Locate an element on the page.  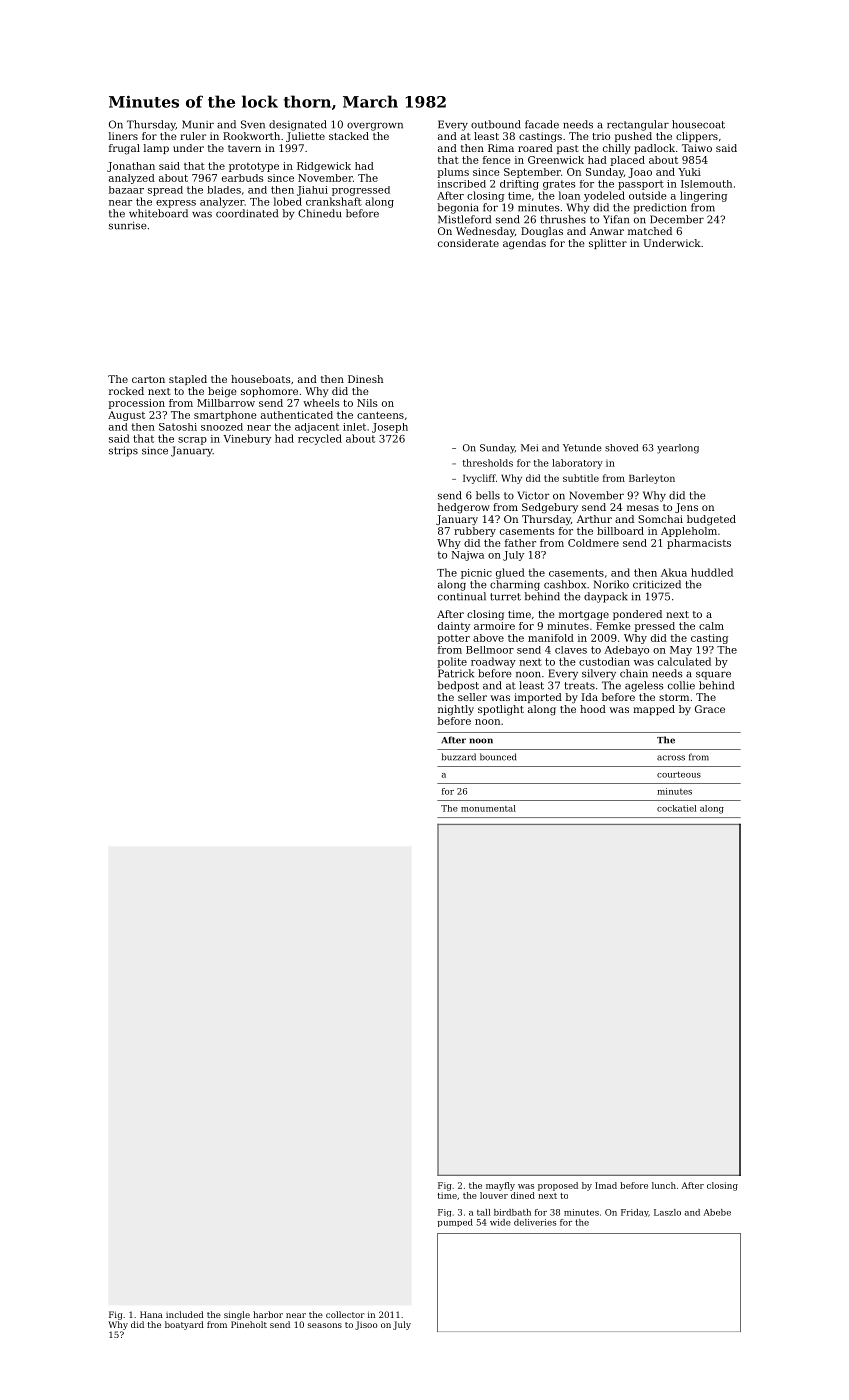
Pineholt is located at coordinates (249, 1324).
